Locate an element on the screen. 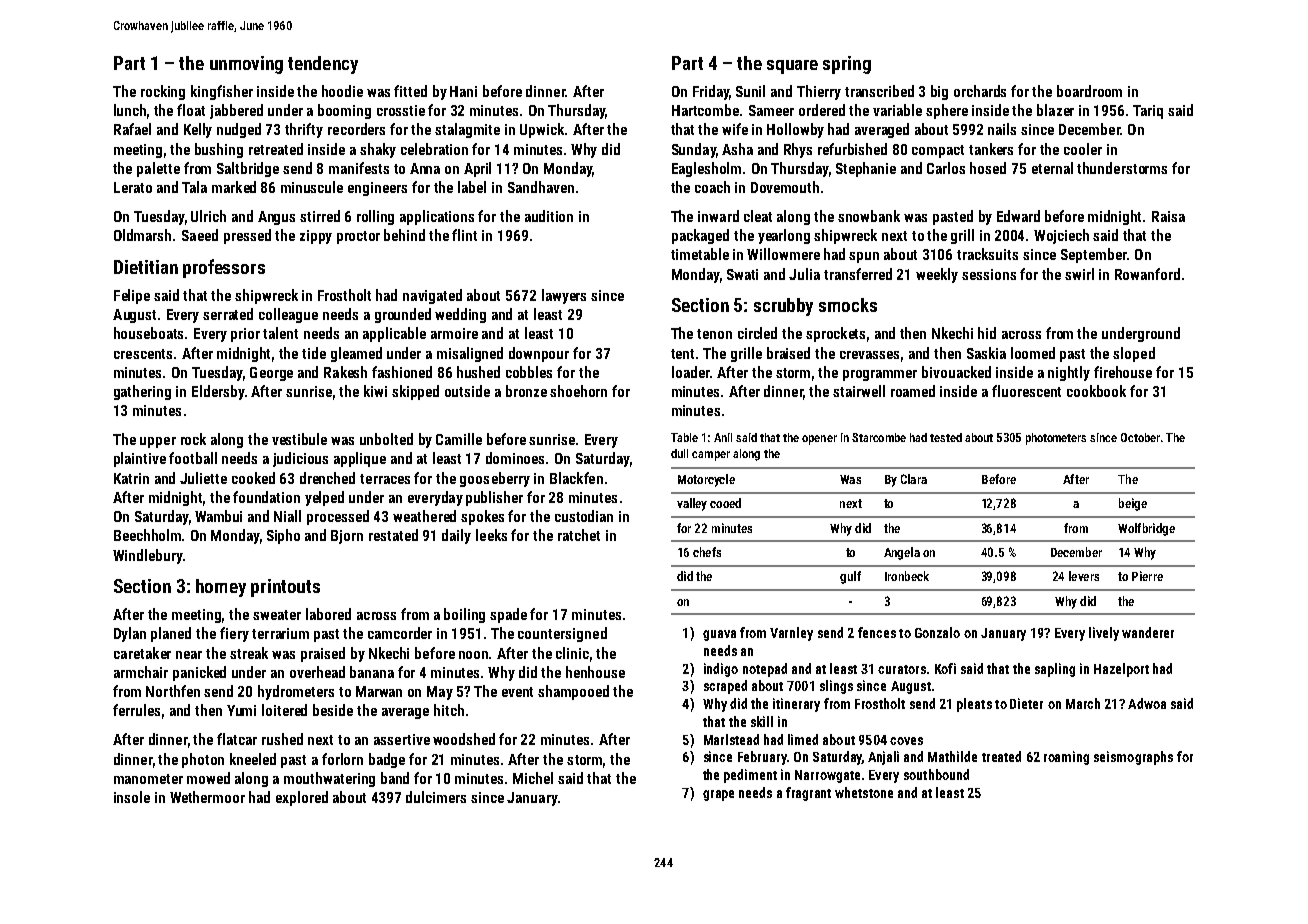  unmoving is located at coordinates (246, 65).
